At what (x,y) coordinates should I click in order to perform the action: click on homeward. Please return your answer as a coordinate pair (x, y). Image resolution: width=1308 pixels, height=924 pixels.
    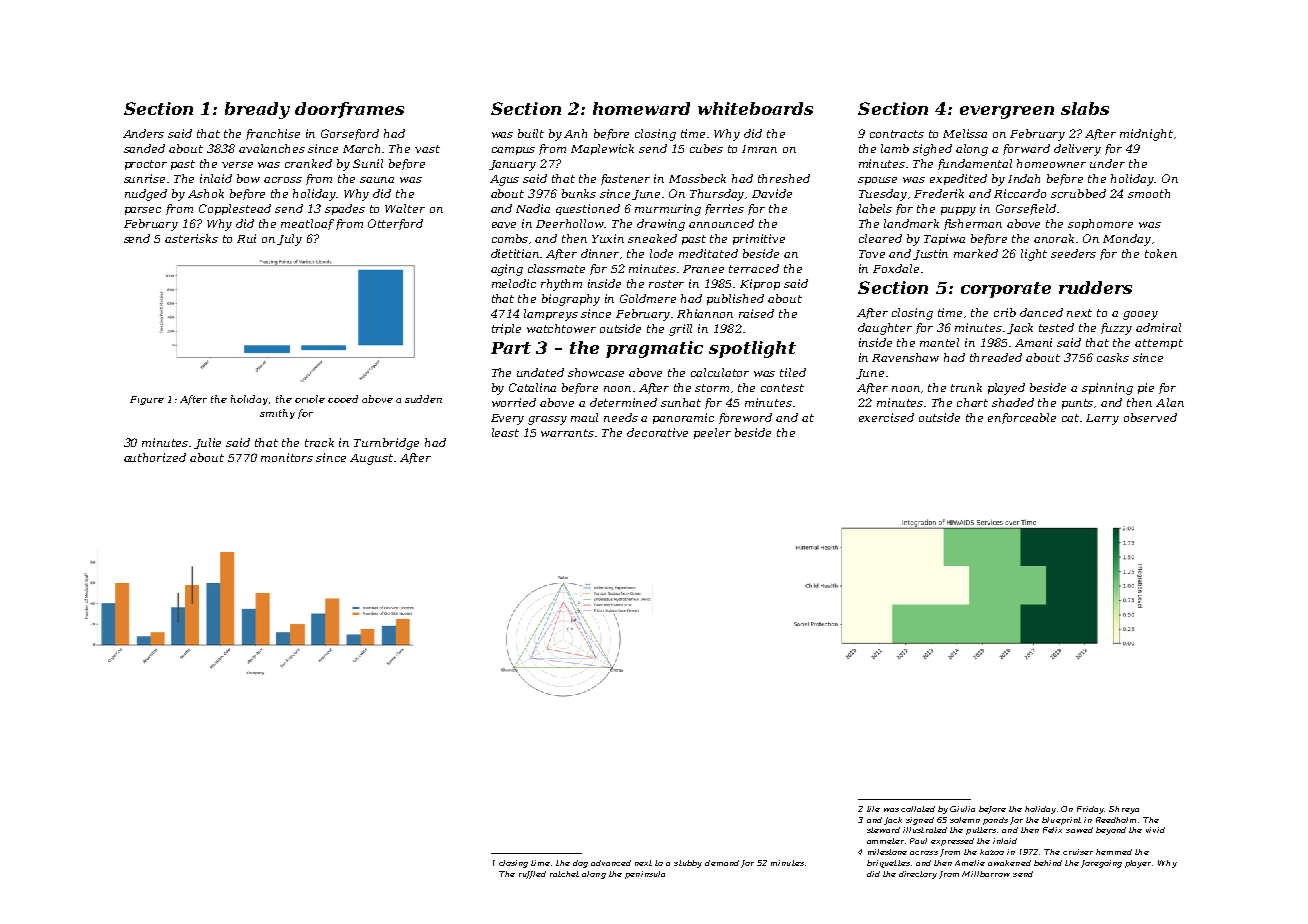
    Looking at the image, I should click on (641, 108).
